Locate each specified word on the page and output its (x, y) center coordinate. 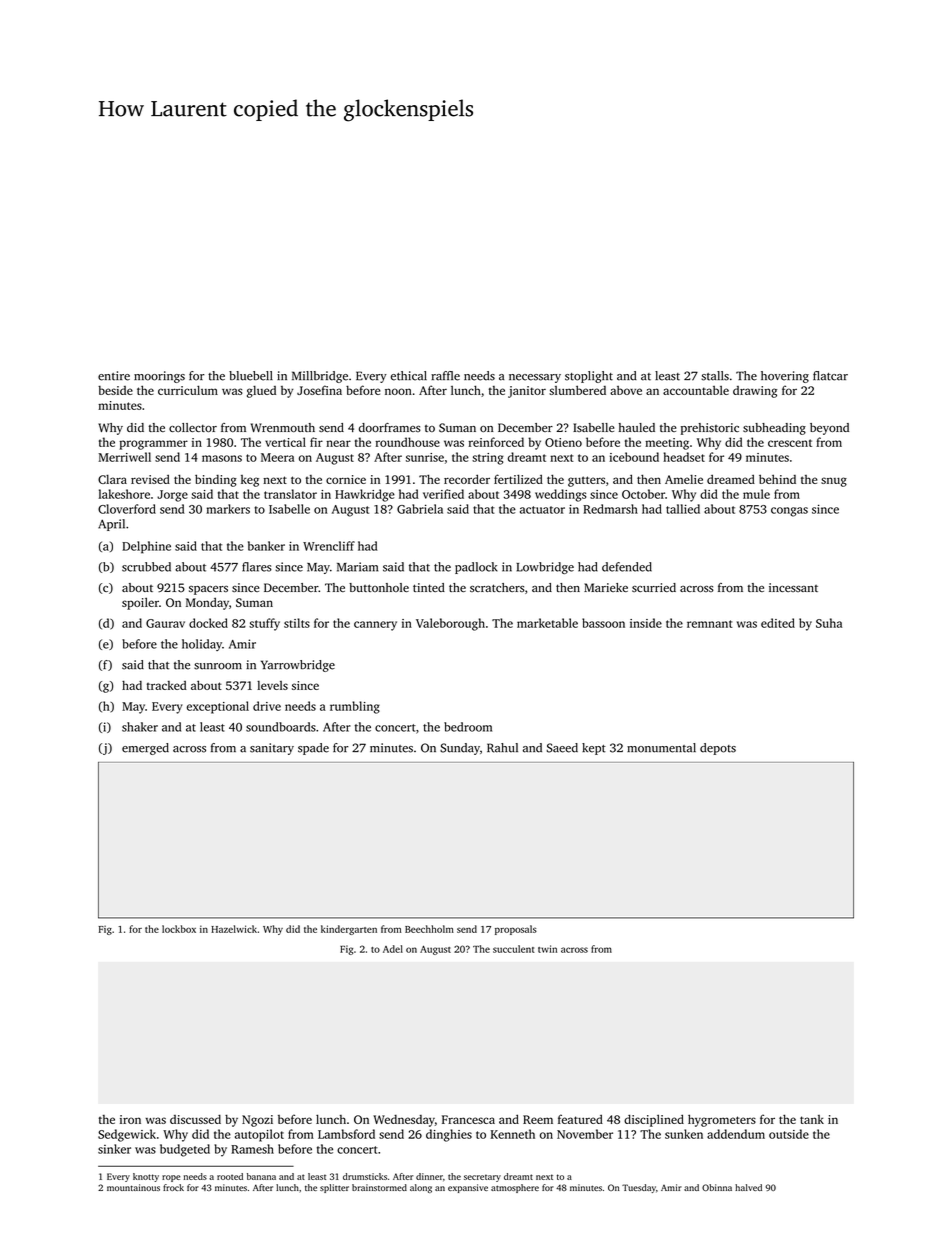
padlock (476, 568)
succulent (514, 949)
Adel (393, 949)
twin (547, 949)
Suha (829, 623)
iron (130, 1119)
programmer (153, 445)
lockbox (179, 929)
